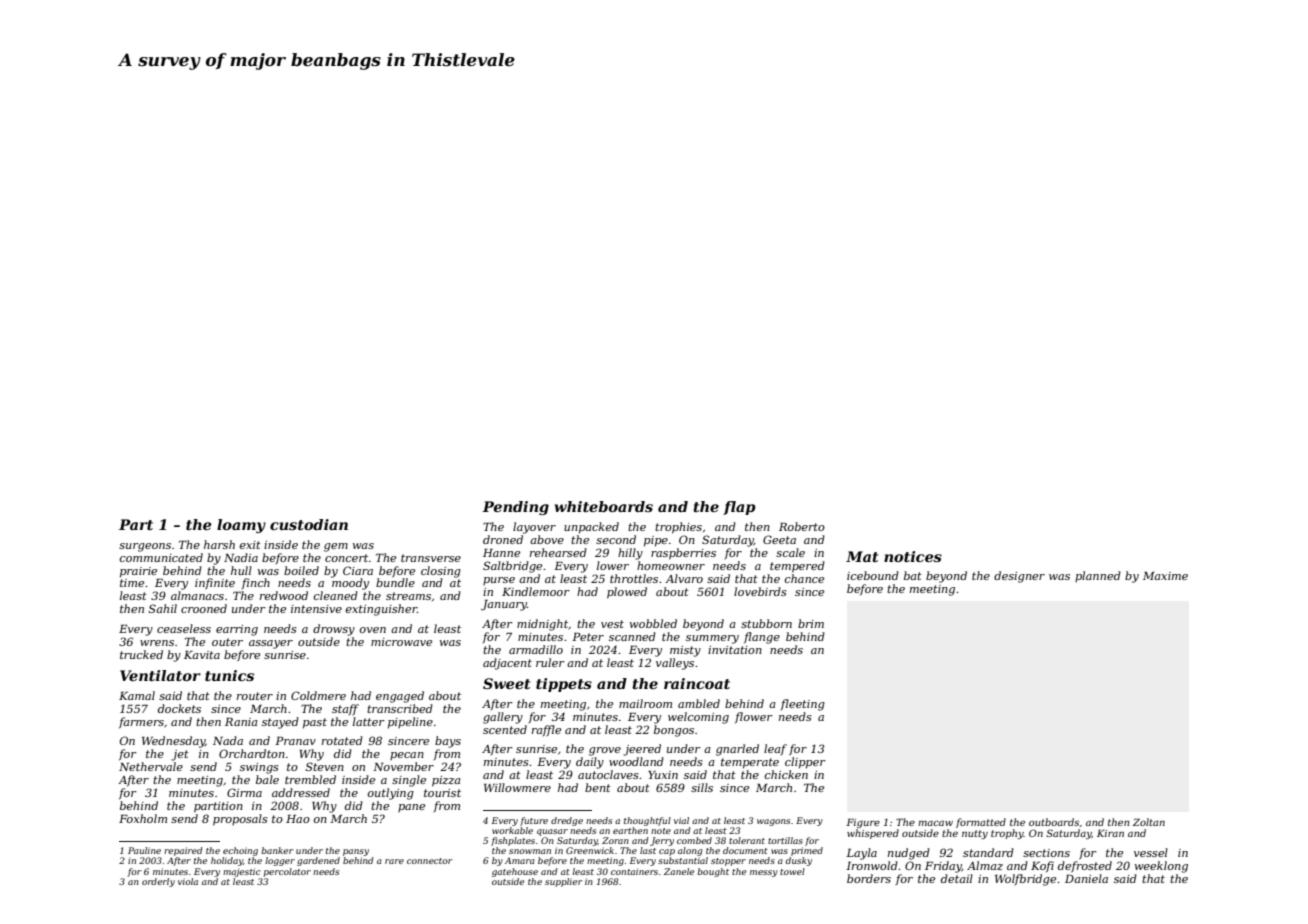 The width and height of the screenshot is (1308, 924). I want to click on flap, so click(739, 508).
